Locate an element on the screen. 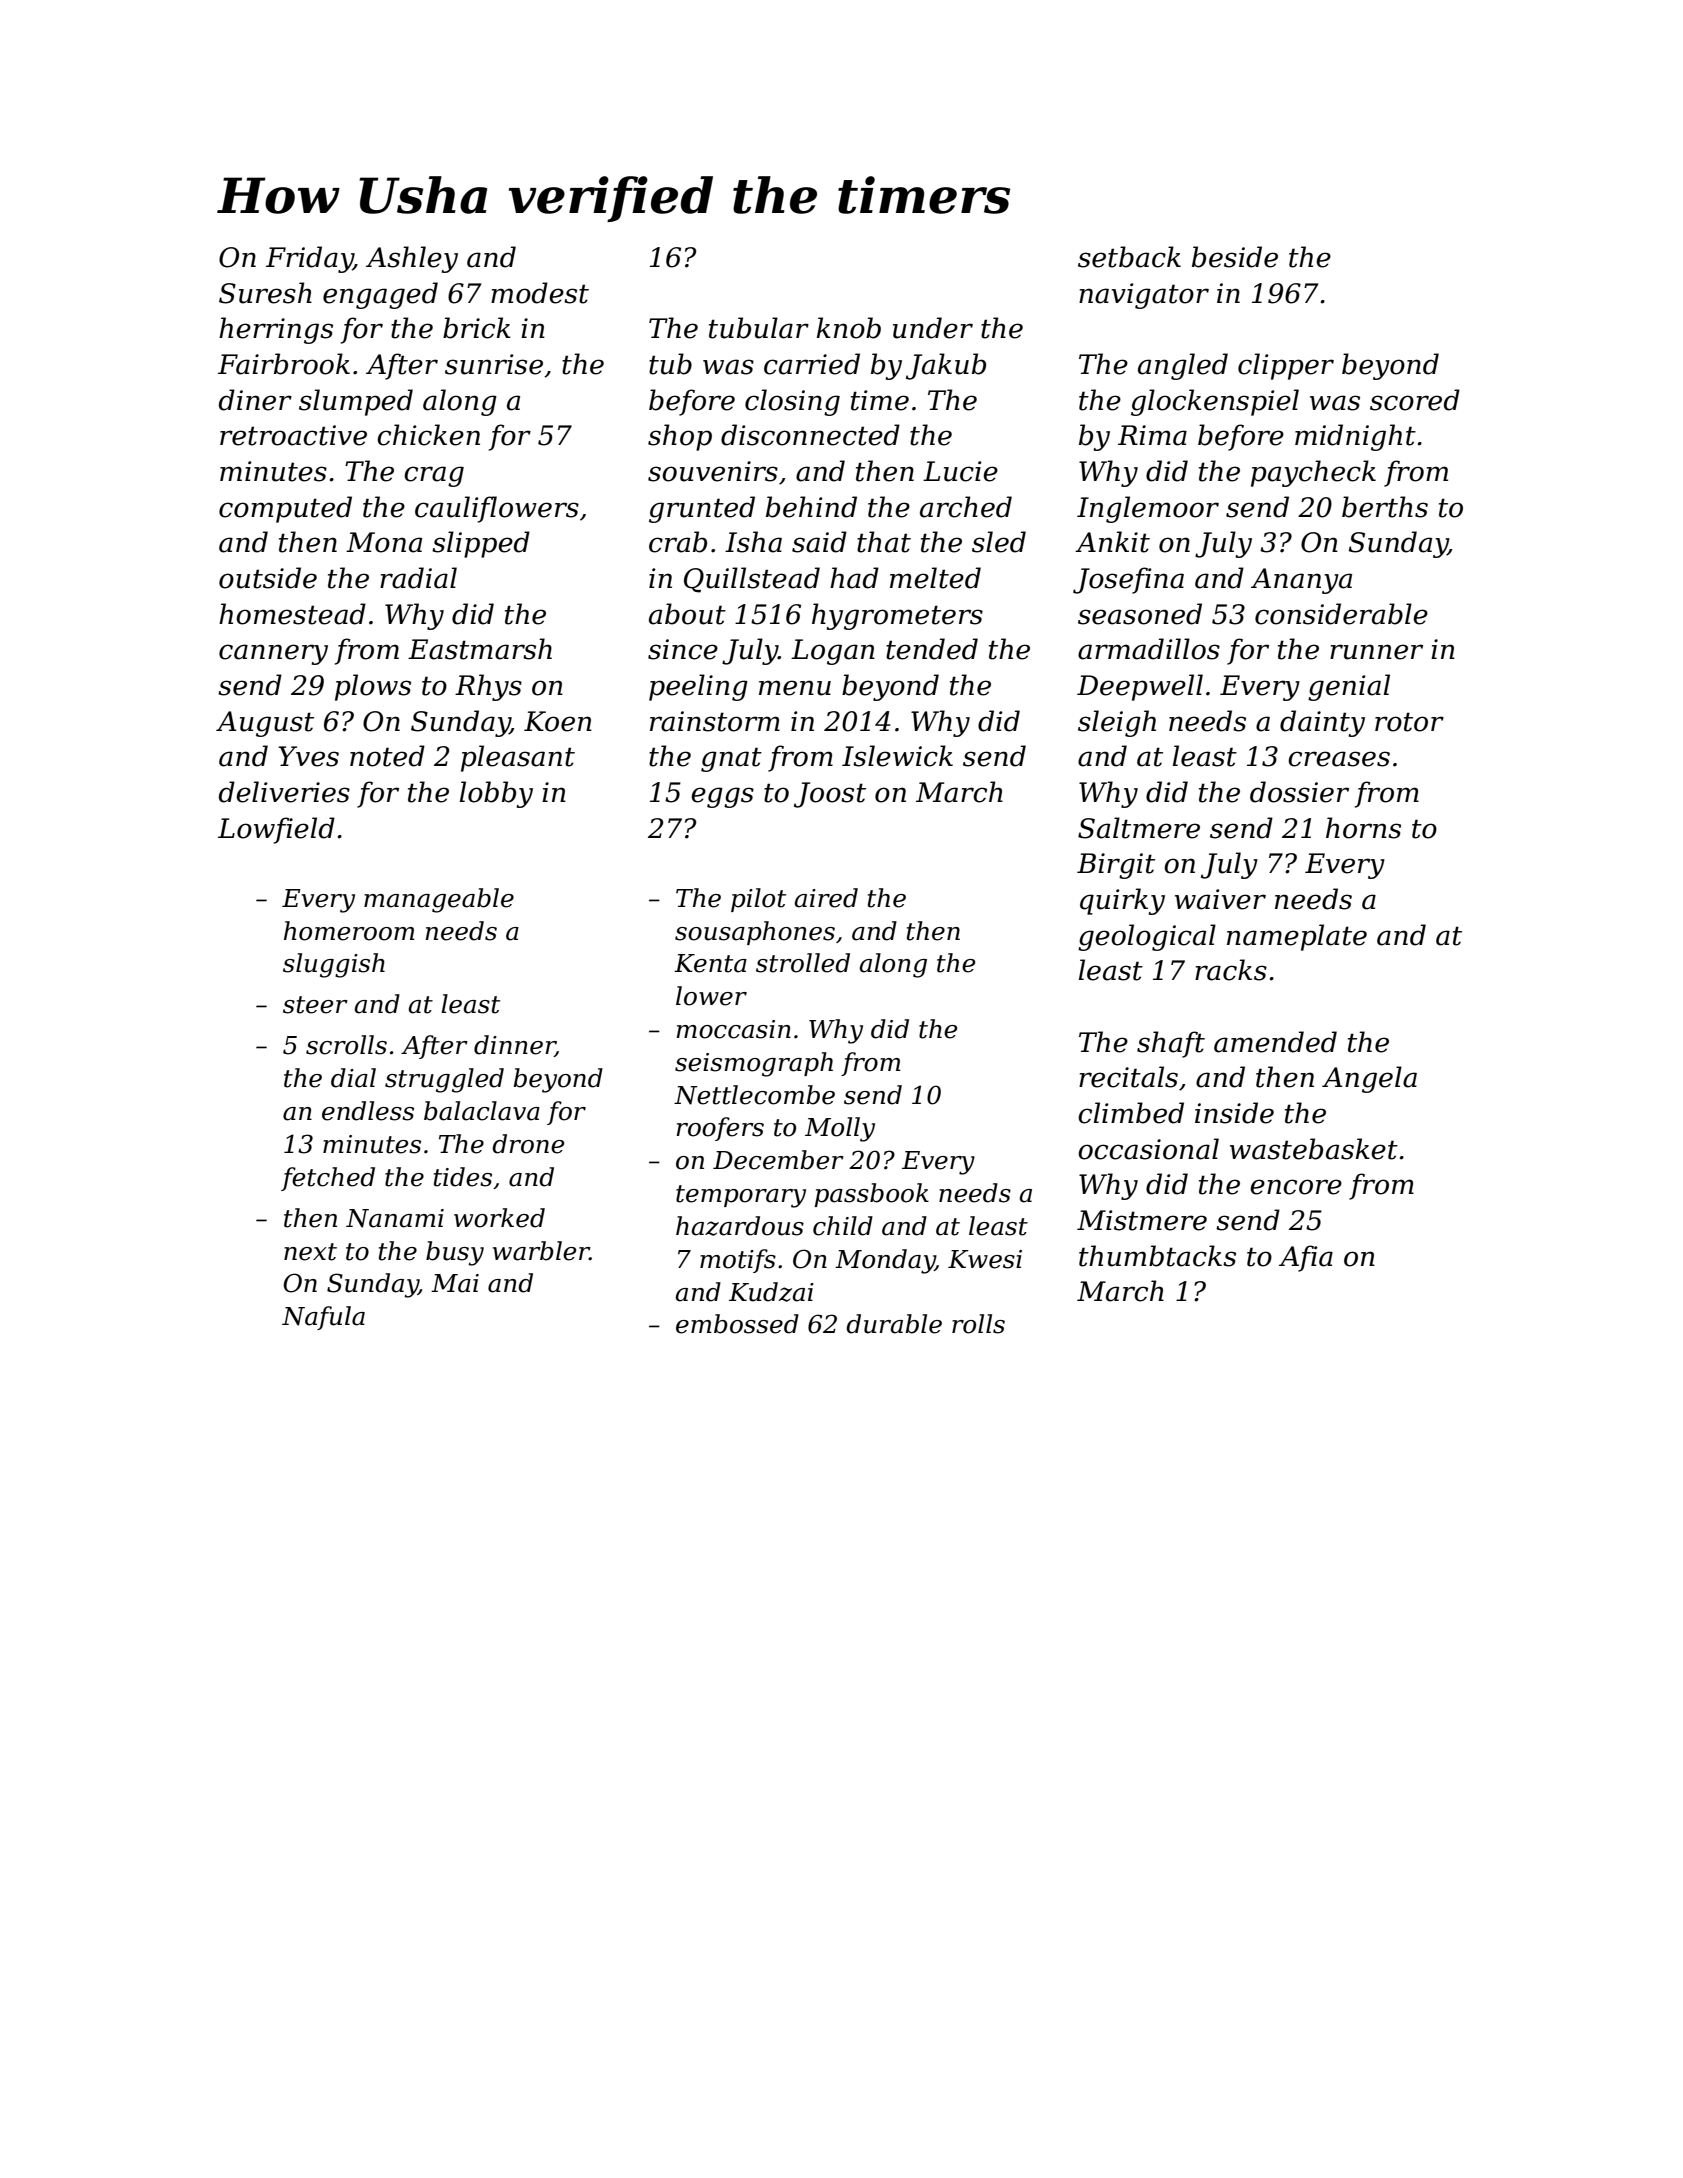  Friday is located at coordinates (309, 259).
